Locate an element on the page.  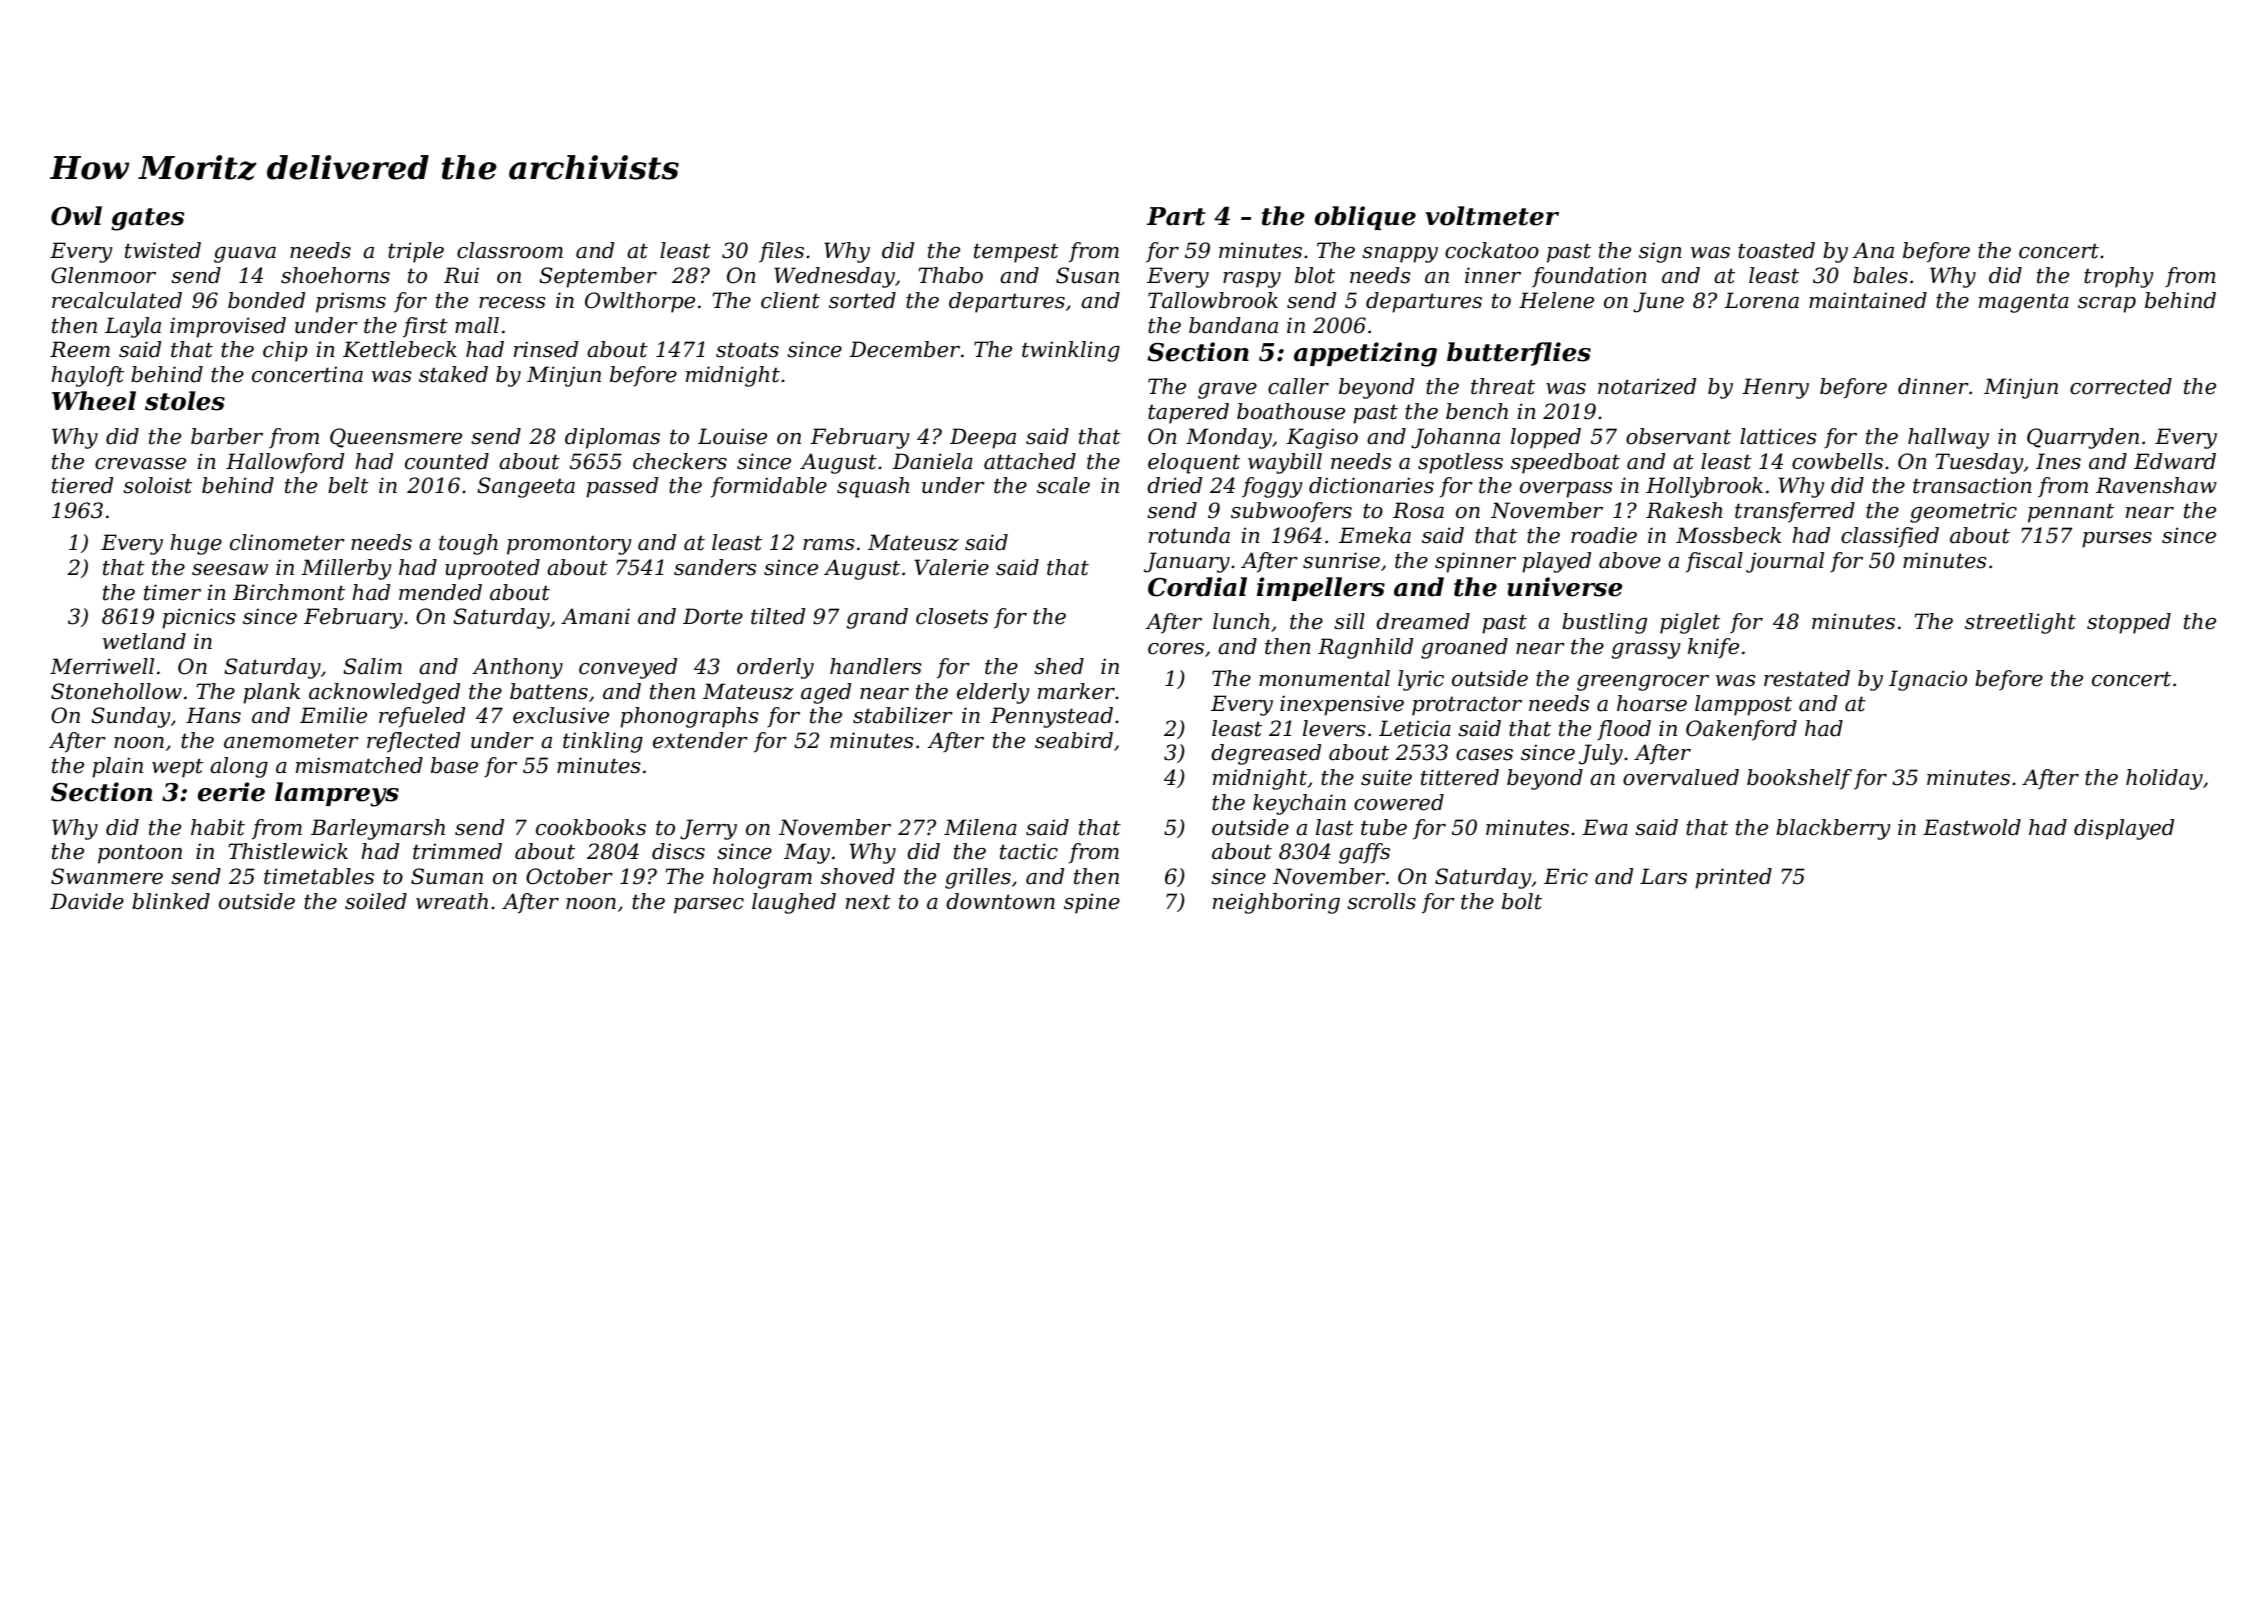
overvalued is located at coordinates (1681, 777).
